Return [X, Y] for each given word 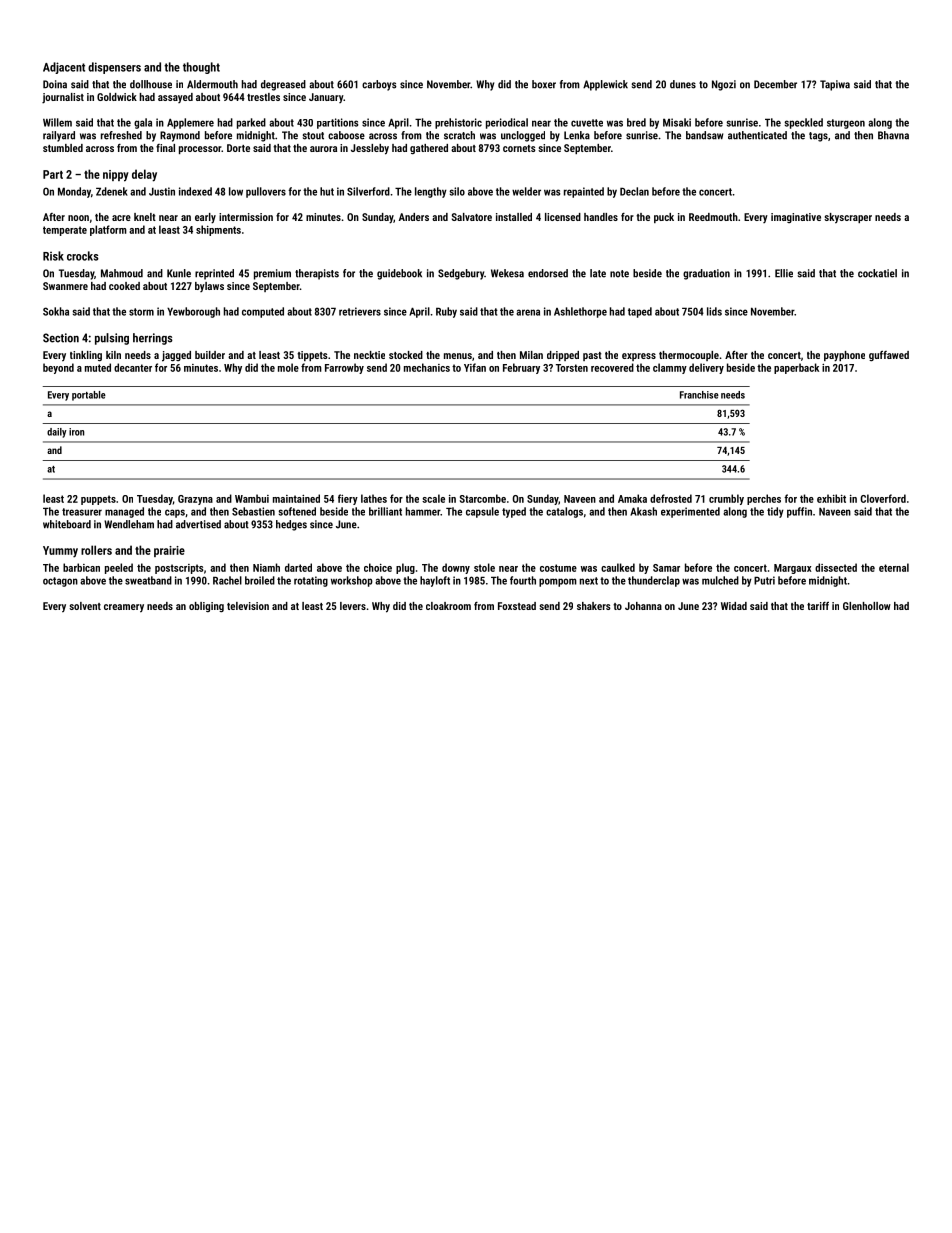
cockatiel [877, 273]
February [521, 368]
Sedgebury [461, 274]
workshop [352, 581]
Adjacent [64, 68]
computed [263, 312]
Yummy [60, 552]
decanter [133, 367]
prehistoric [458, 123]
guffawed [889, 356]
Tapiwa [835, 85]
